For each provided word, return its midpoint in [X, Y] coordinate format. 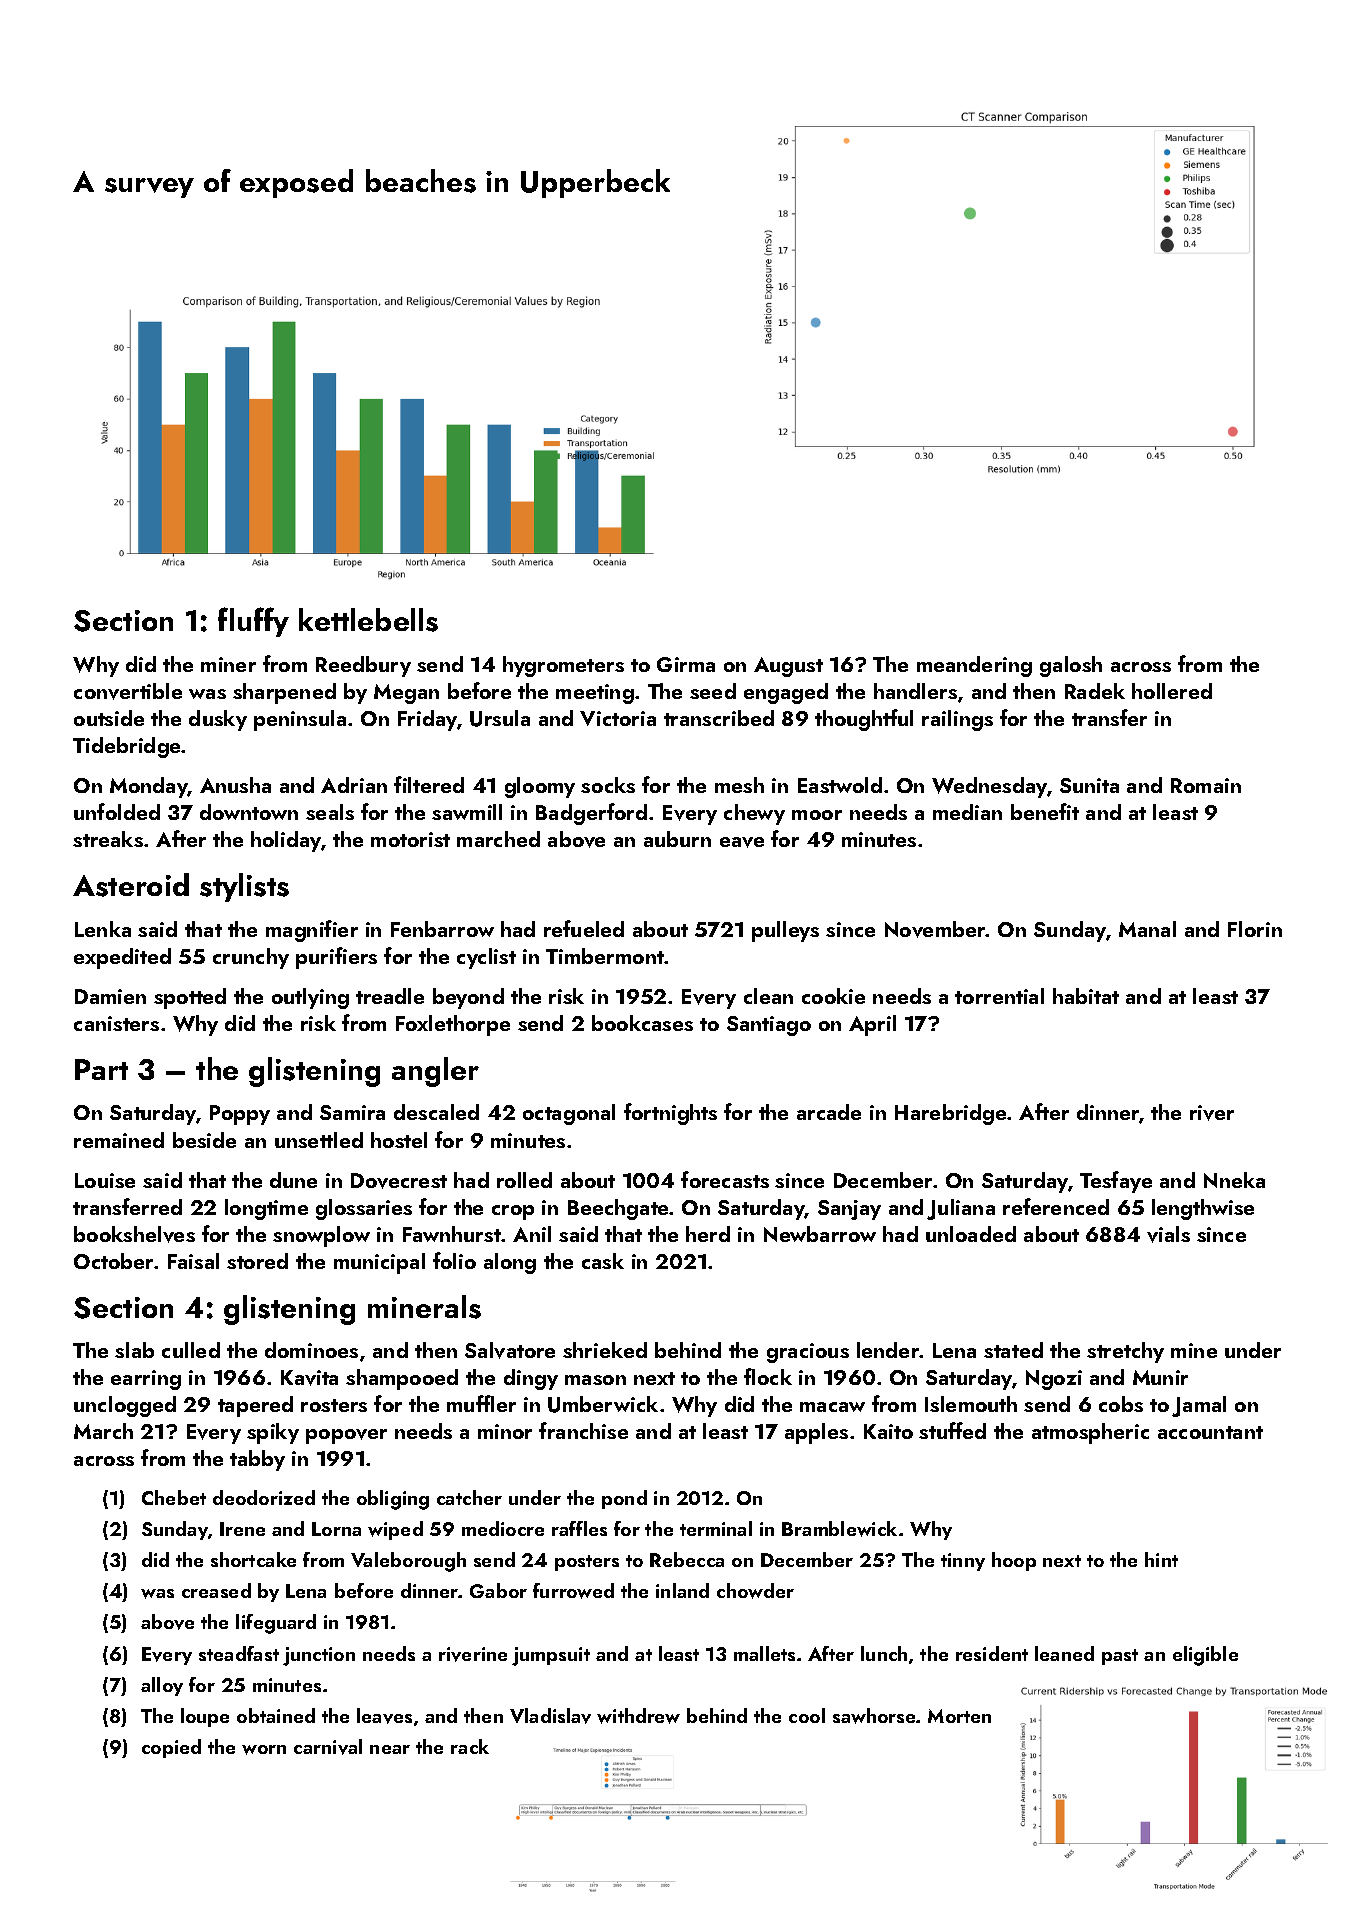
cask [603, 1261]
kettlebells [368, 620]
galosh [1071, 666]
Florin [1255, 929]
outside [109, 718]
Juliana [961, 1209]
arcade [829, 1112]
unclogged [125, 1406]
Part [101, 1069]
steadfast [239, 1653]
